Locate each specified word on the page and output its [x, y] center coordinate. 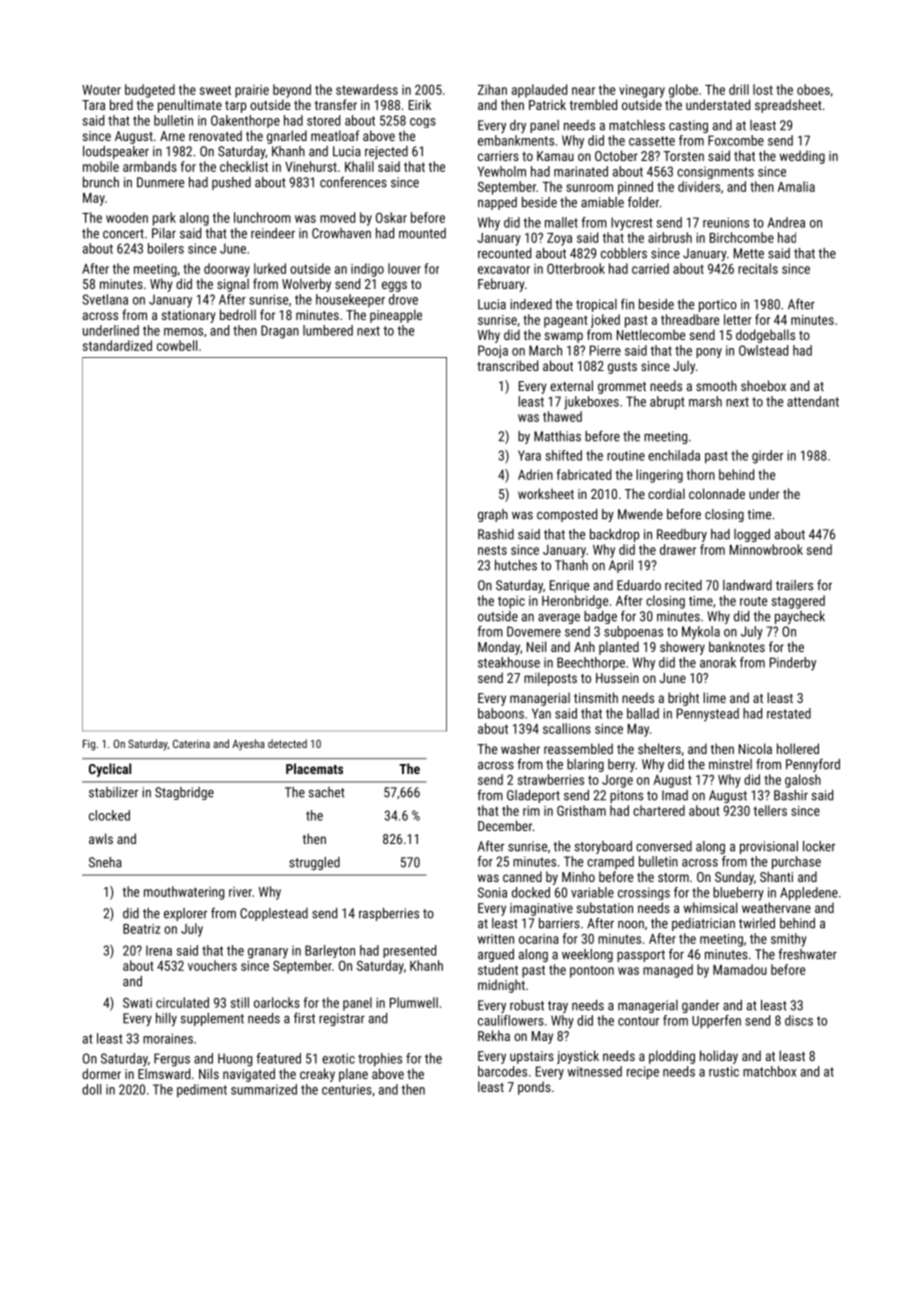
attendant [813, 401]
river [240, 892]
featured [279, 1058]
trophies [380, 1060]
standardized [117, 345]
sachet [326, 792]
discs [799, 1020]
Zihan [492, 89]
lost [763, 89]
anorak [718, 662]
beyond [292, 91]
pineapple [396, 316]
